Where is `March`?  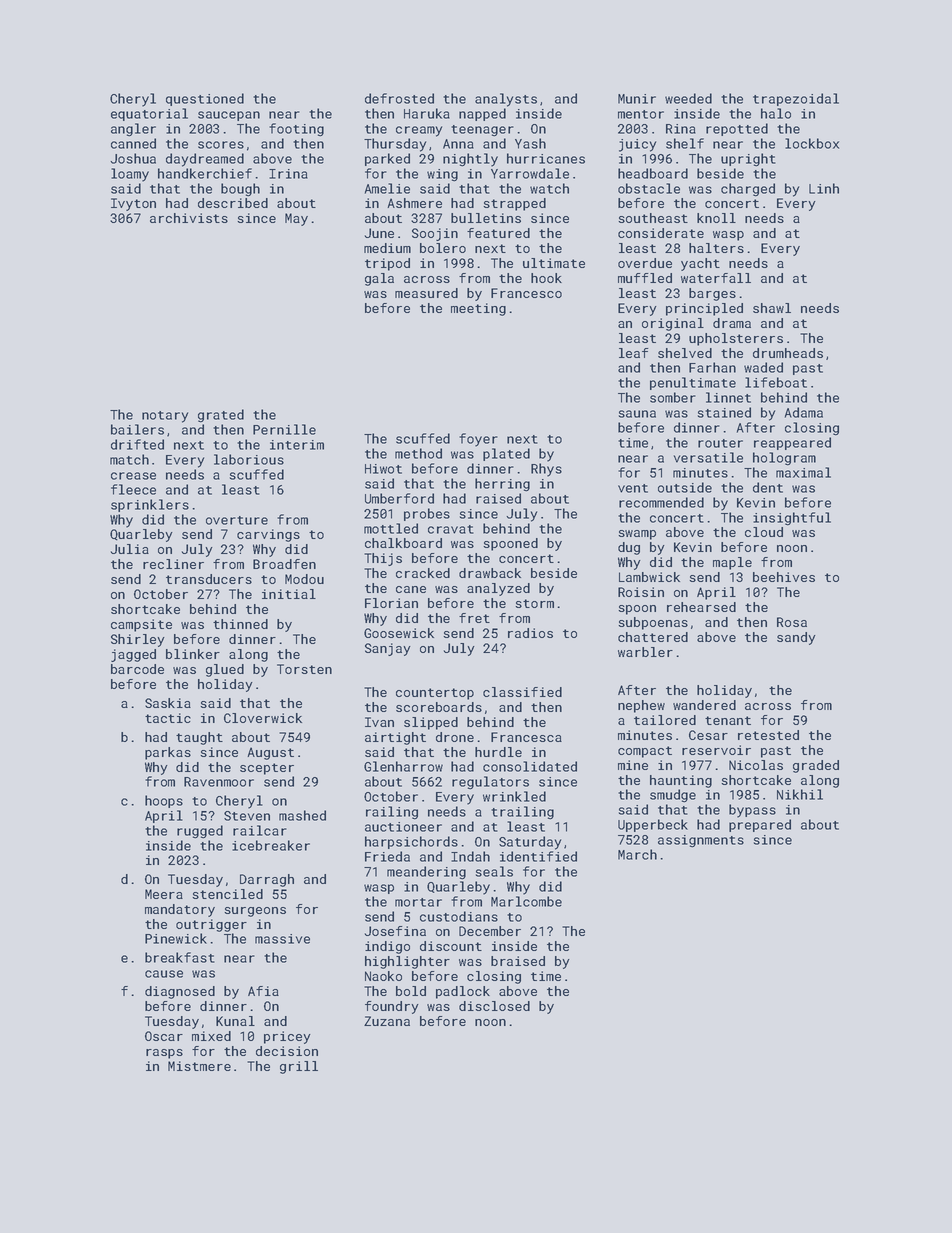 March is located at coordinates (637, 854).
